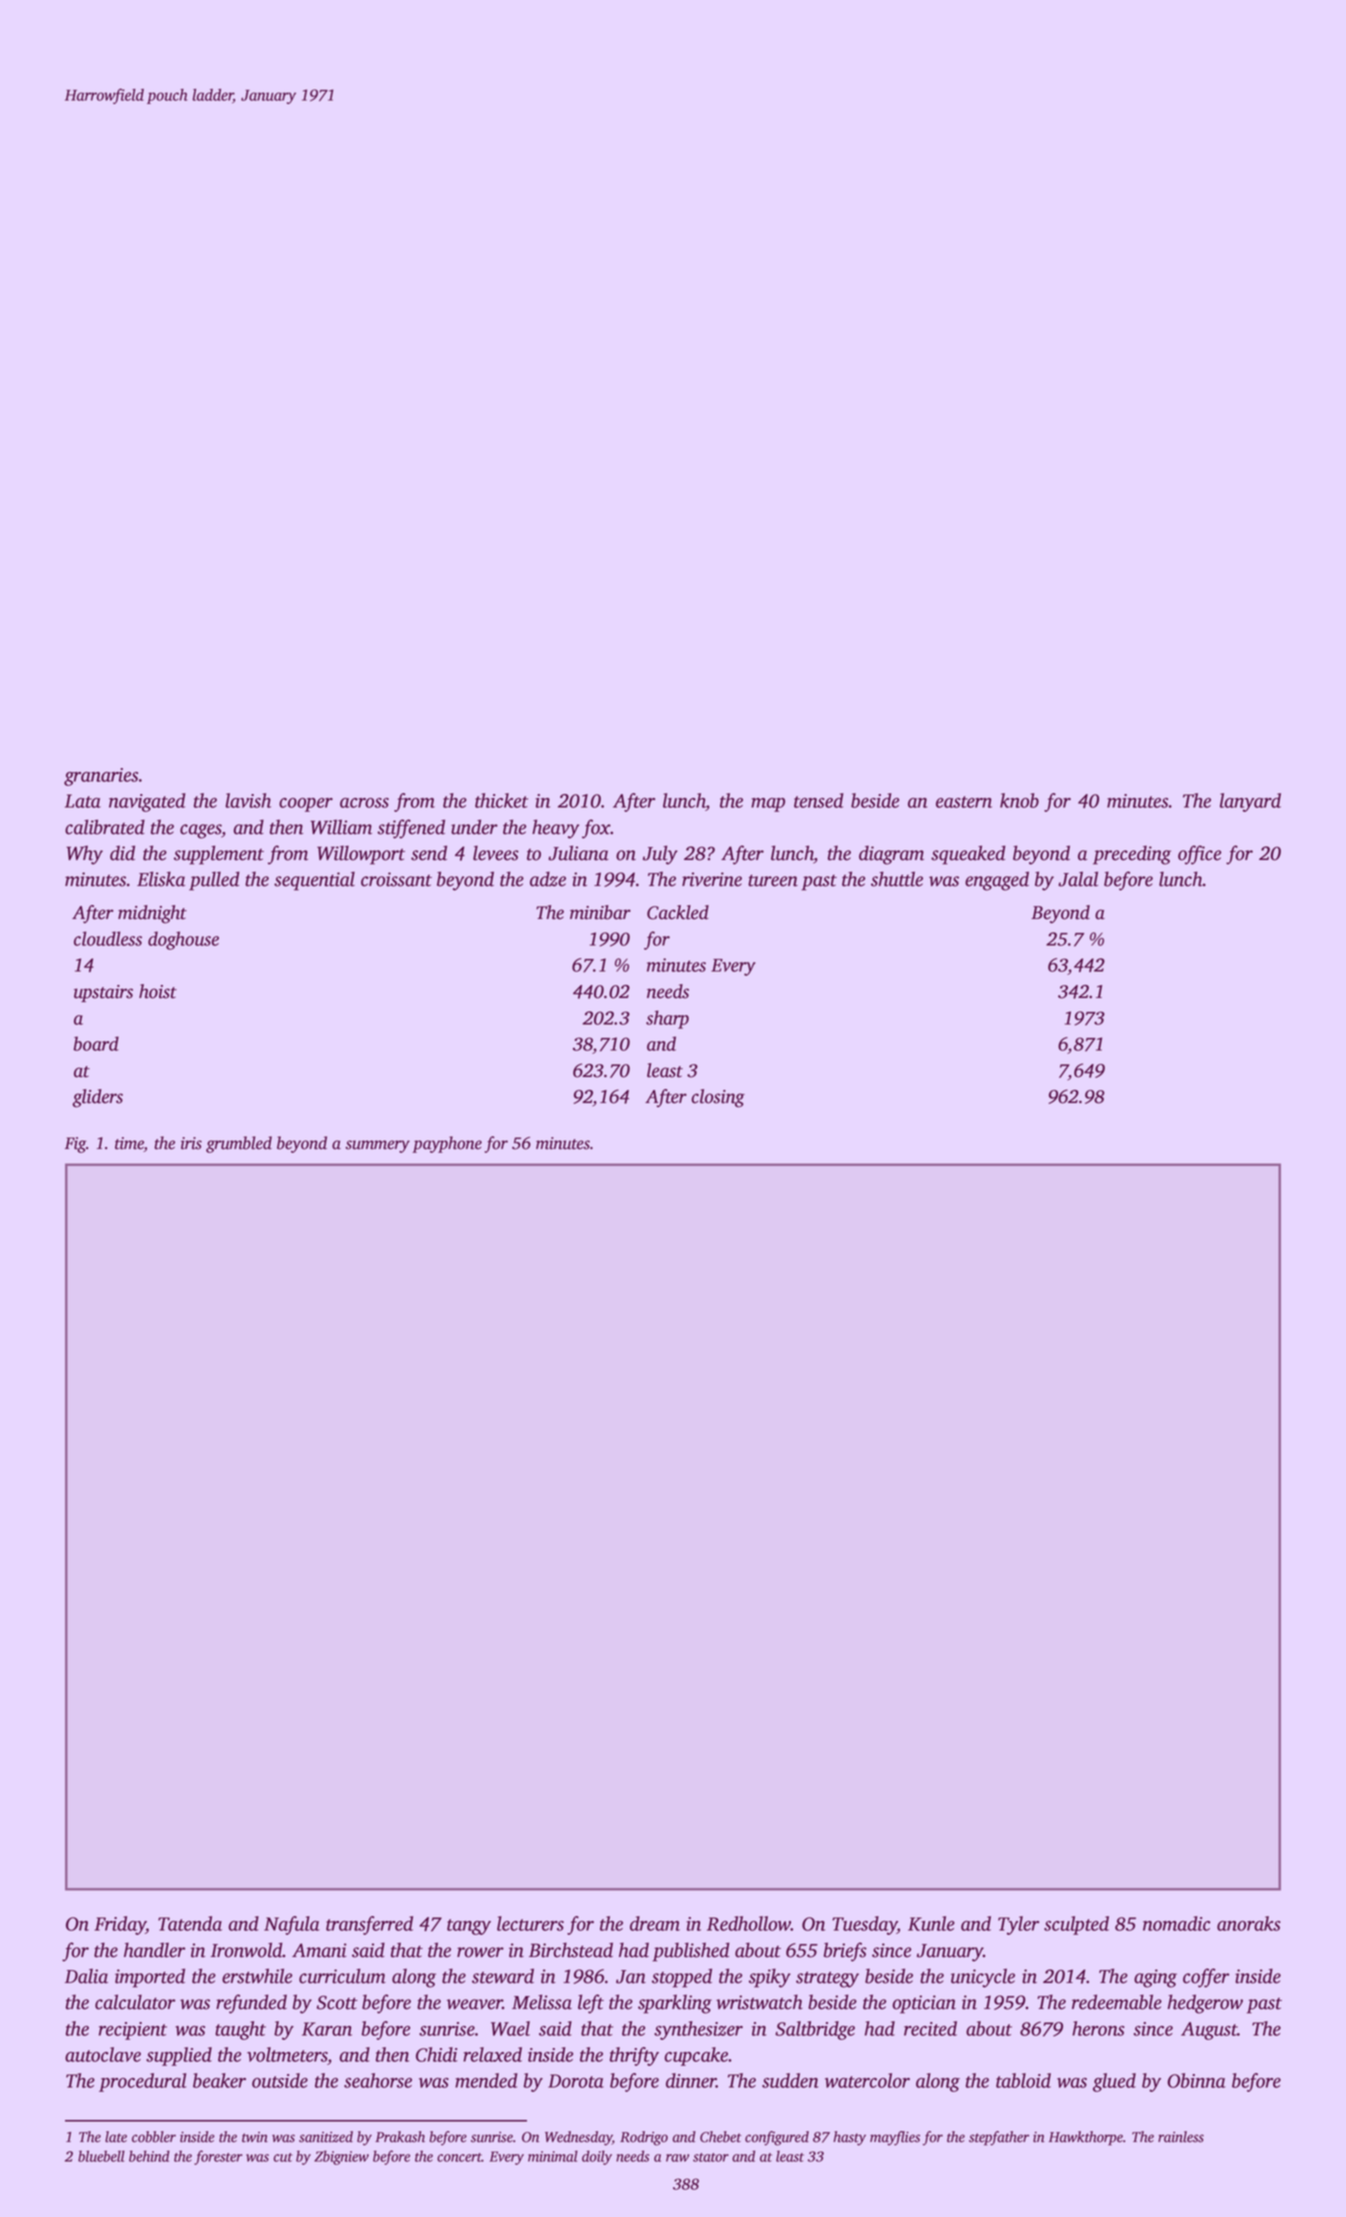 The image size is (1346, 2217). Describe the element at coordinates (815, 2030) in the page. I see `Saltbridge` at that location.
